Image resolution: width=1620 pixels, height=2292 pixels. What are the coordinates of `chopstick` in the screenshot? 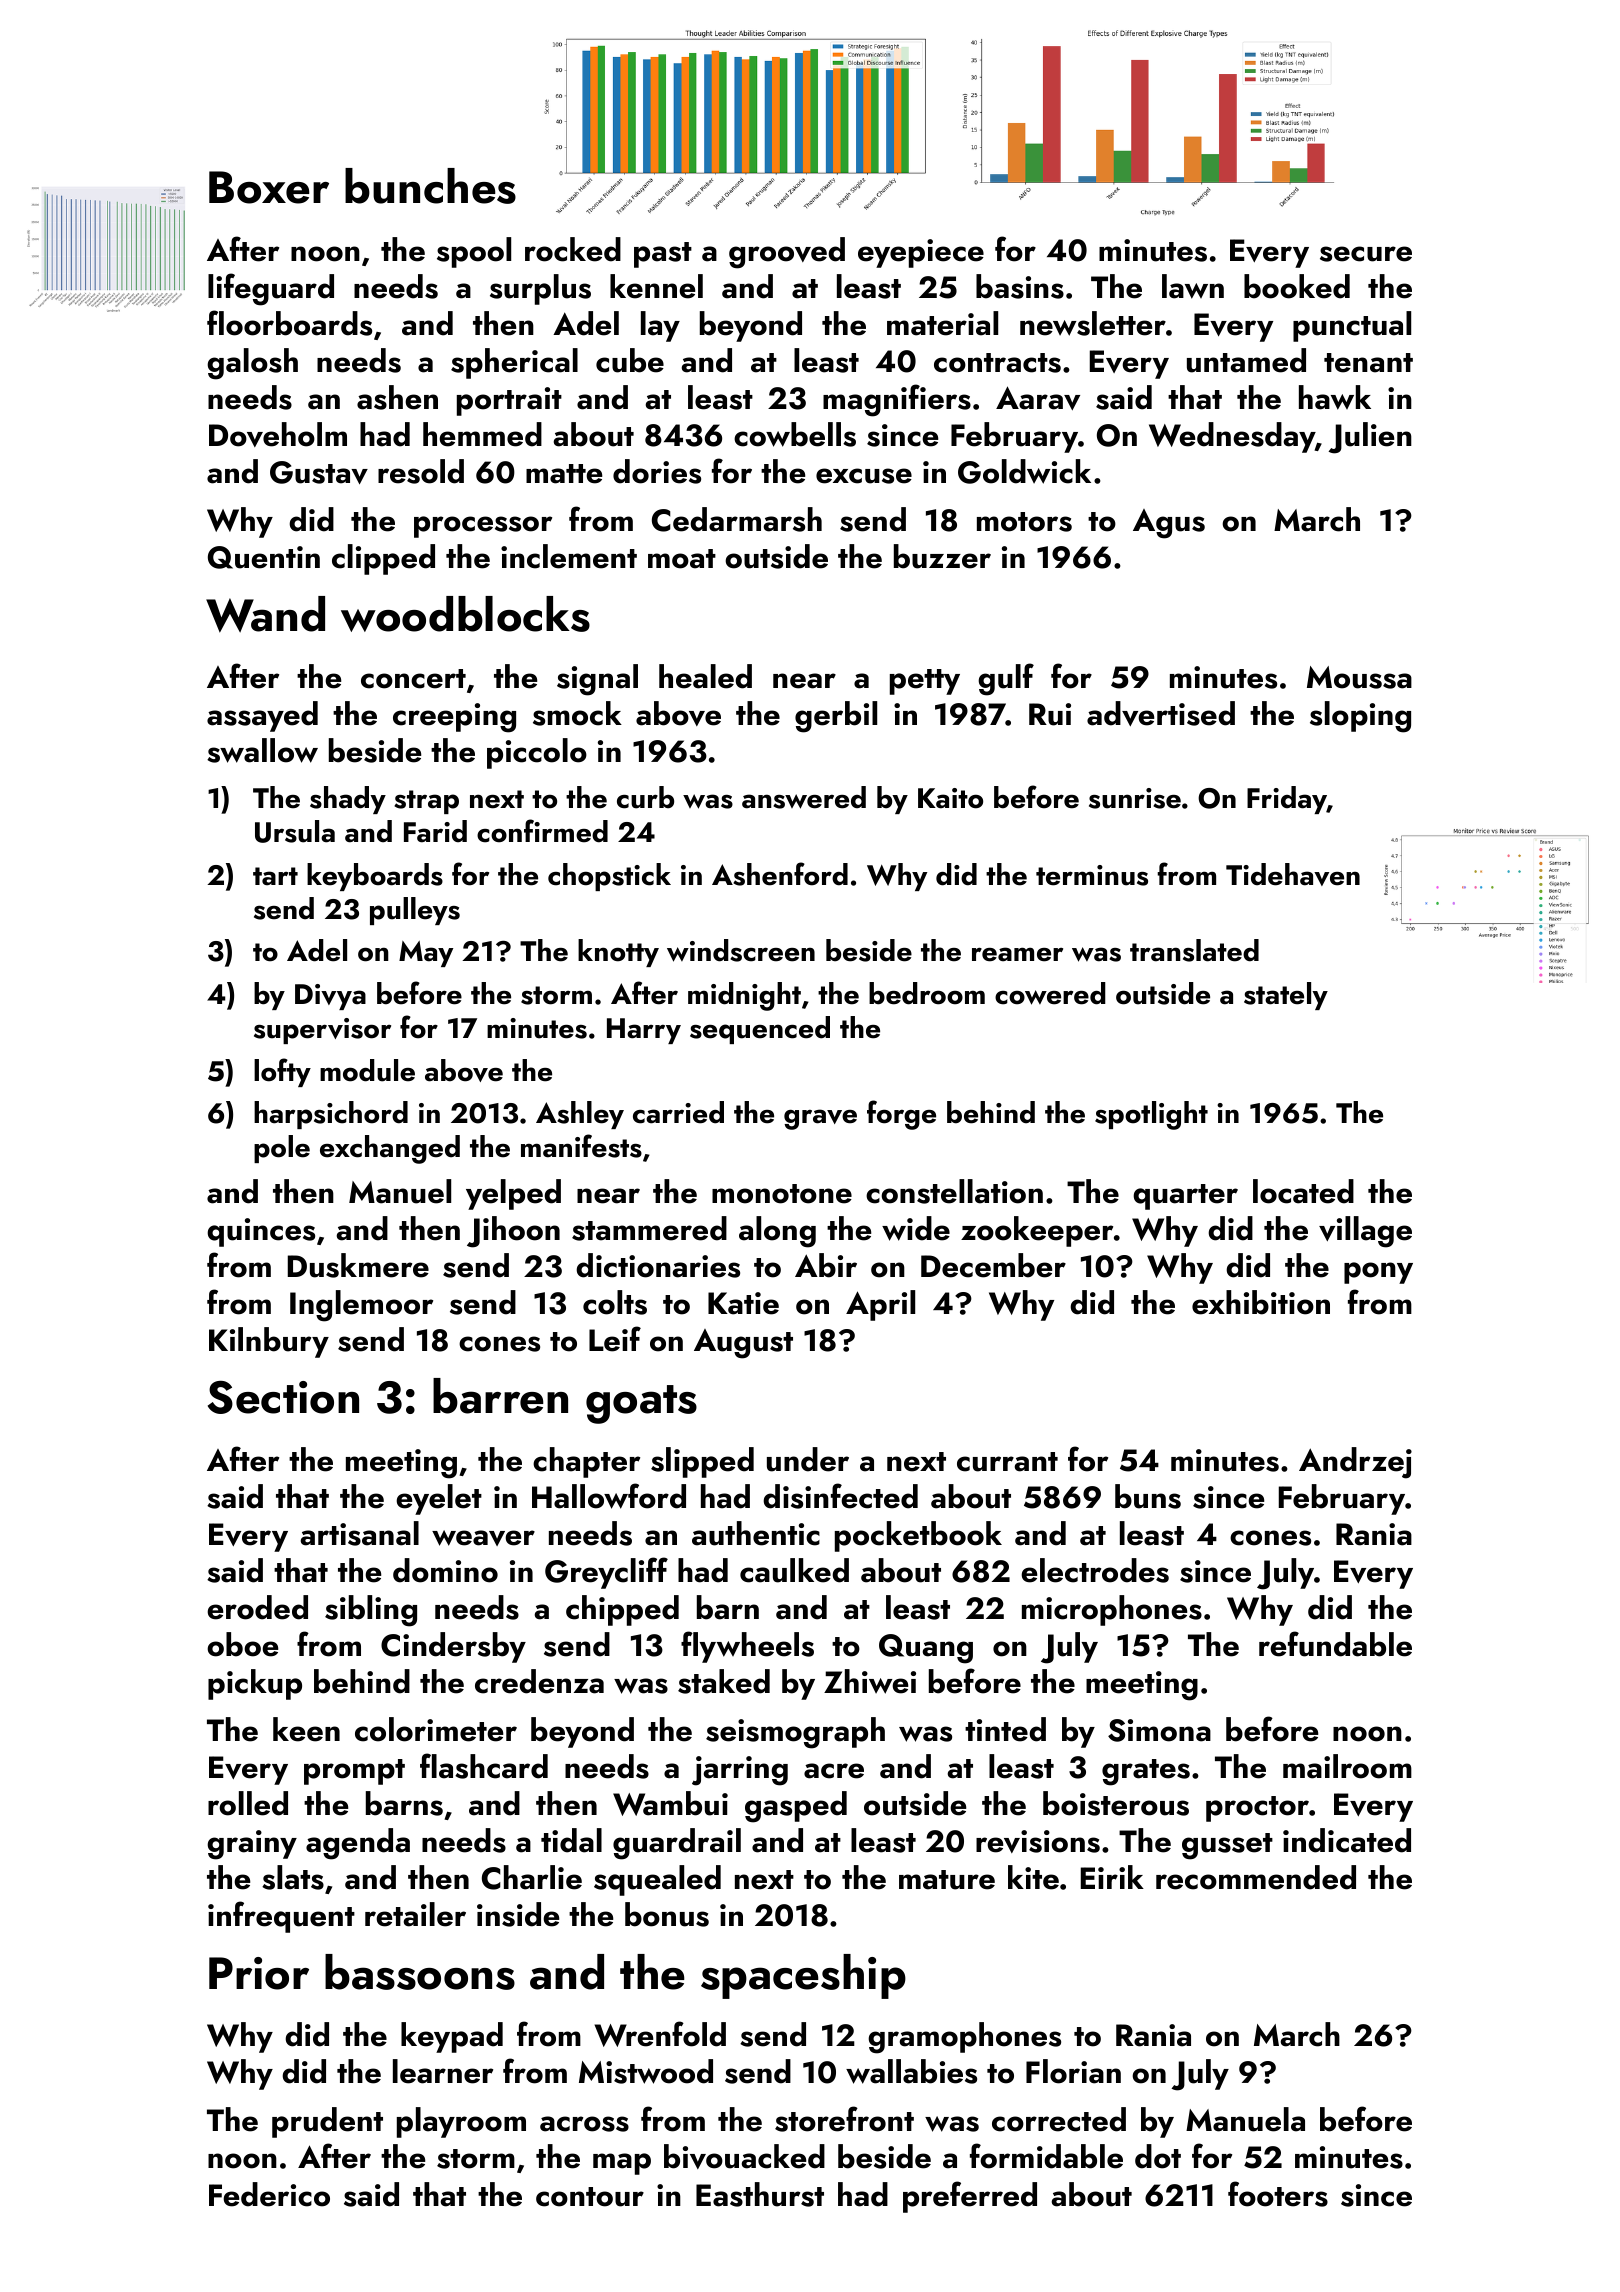 It's located at (609, 877).
